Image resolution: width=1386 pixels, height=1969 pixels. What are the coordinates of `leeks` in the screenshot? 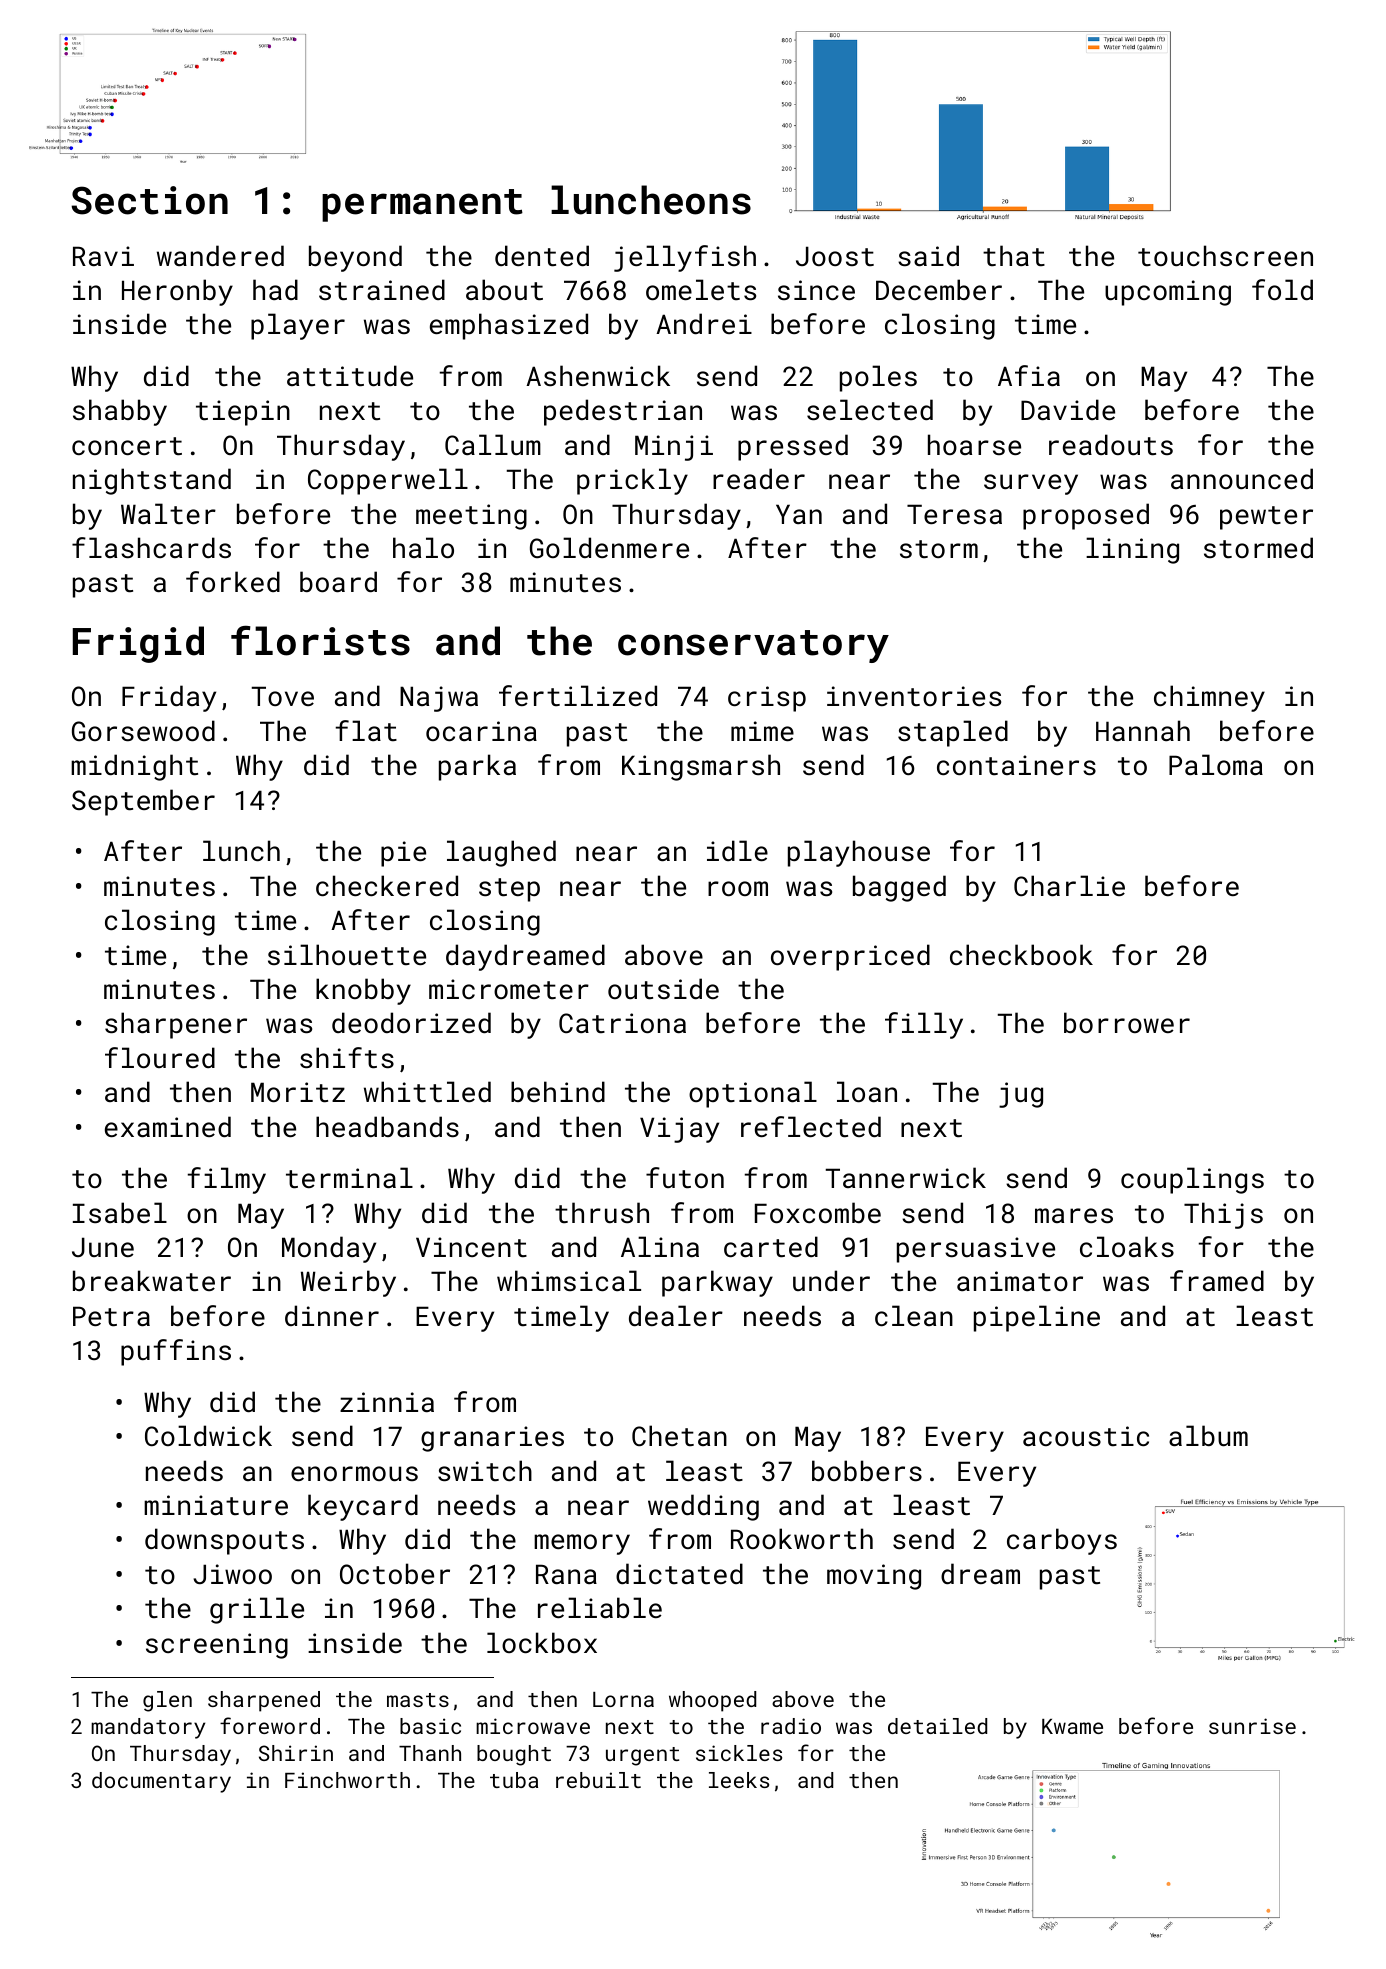 It's located at (739, 1780).
